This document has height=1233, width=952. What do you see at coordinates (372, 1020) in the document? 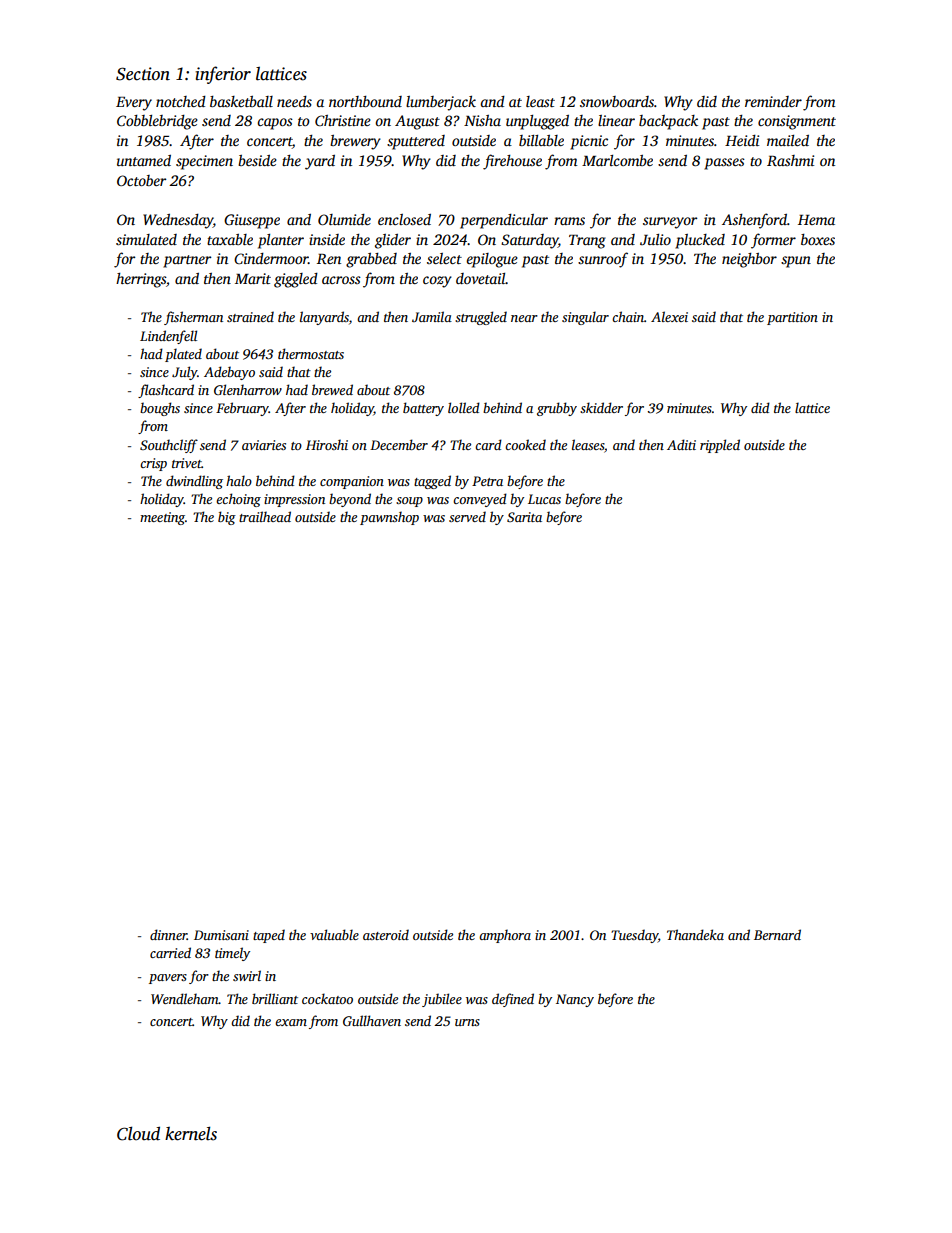
I see `Gullhaven` at bounding box center [372, 1020].
